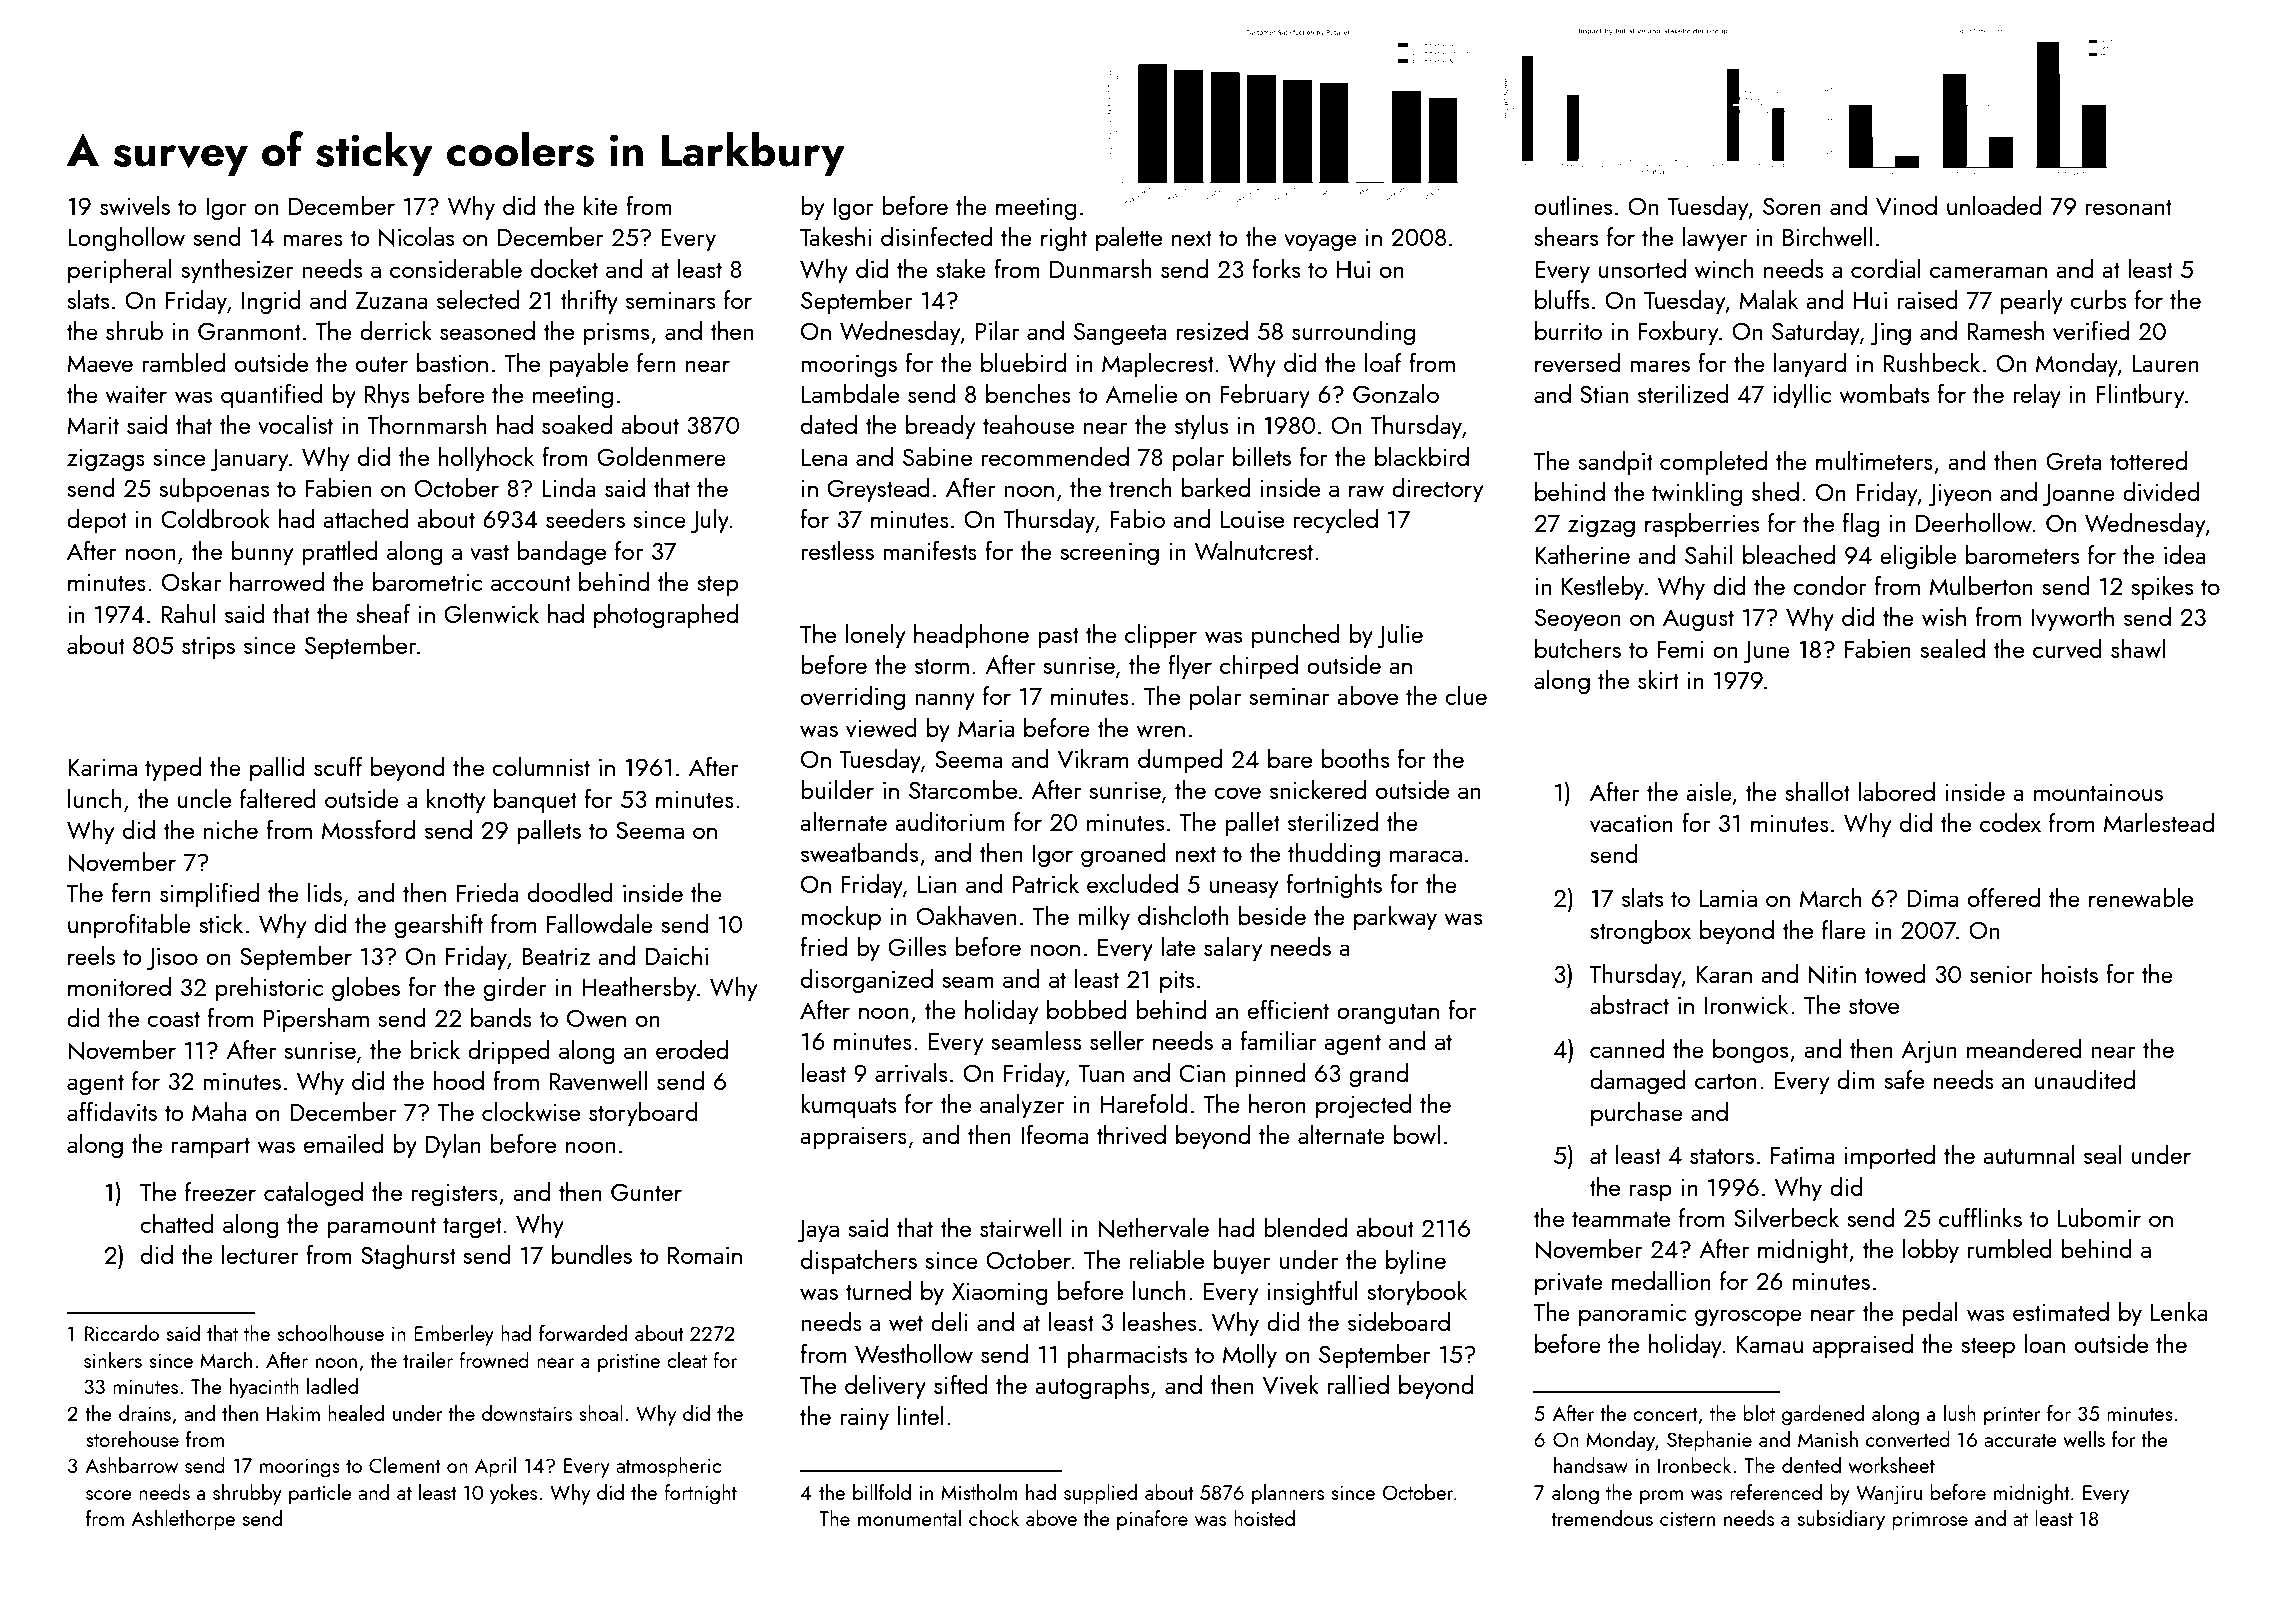 Image resolution: width=2292 pixels, height=1620 pixels. Describe the element at coordinates (1396, 393) in the image. I see `Gonzalo` at that location.
